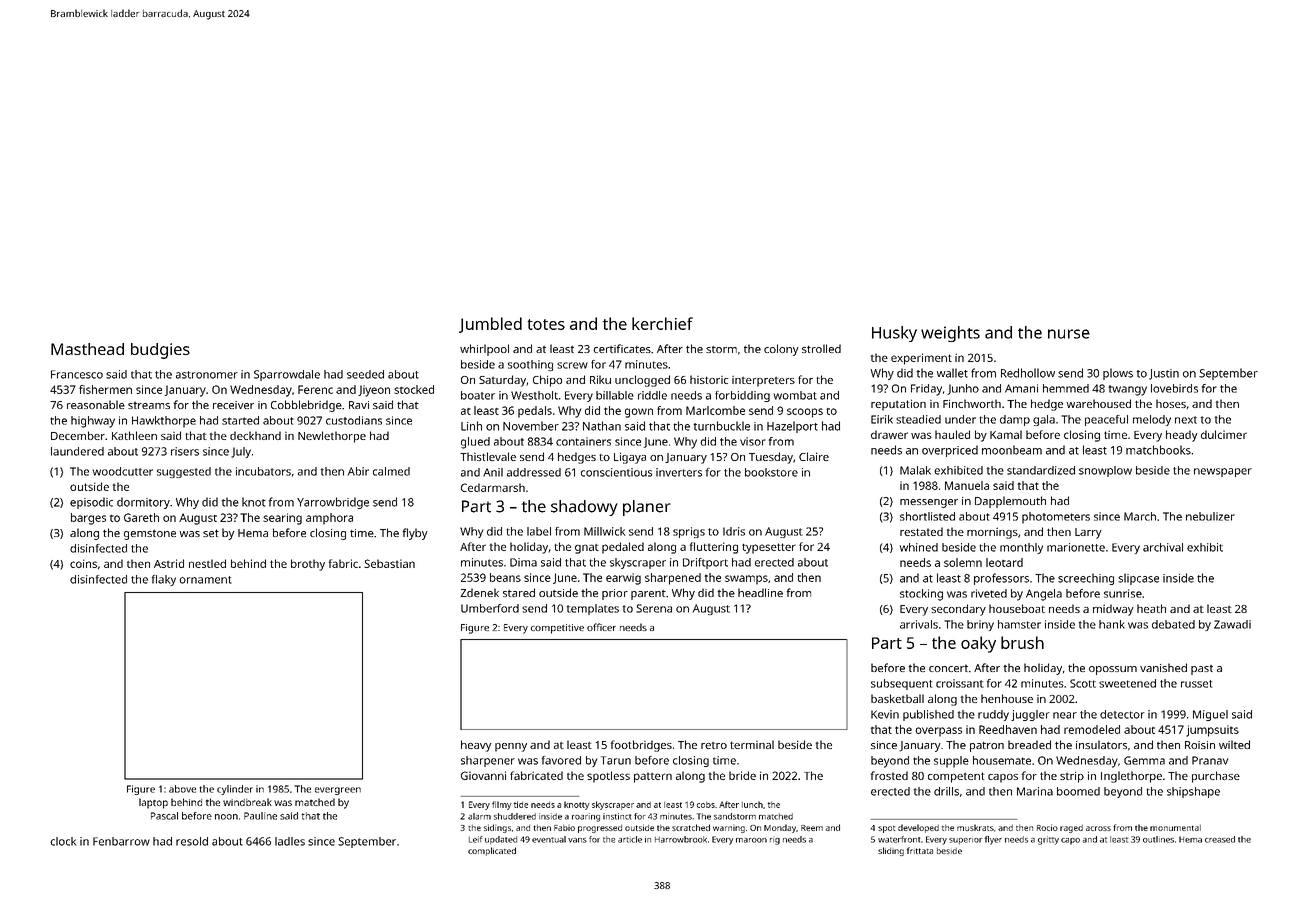 This screenshot has height=924, width=1308. Describe the element at coordinates (963, 562) in the screenshot. I see `solemn` at that location.
